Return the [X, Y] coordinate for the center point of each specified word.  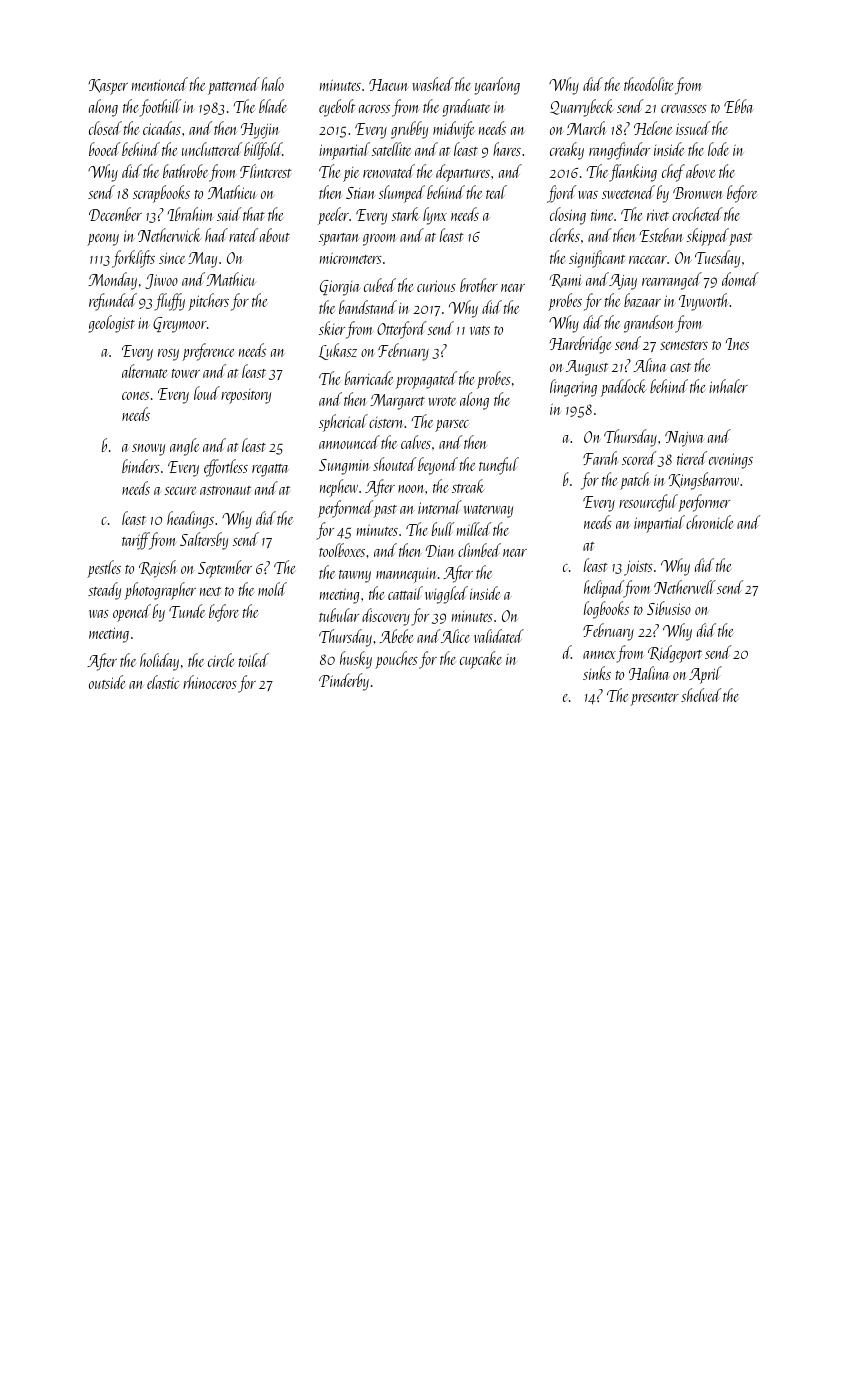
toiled [254, 660]
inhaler [728, 386]
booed [104, 149]
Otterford [401, 330]
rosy [168, 355]
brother [479, 285]
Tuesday [717, 259]
